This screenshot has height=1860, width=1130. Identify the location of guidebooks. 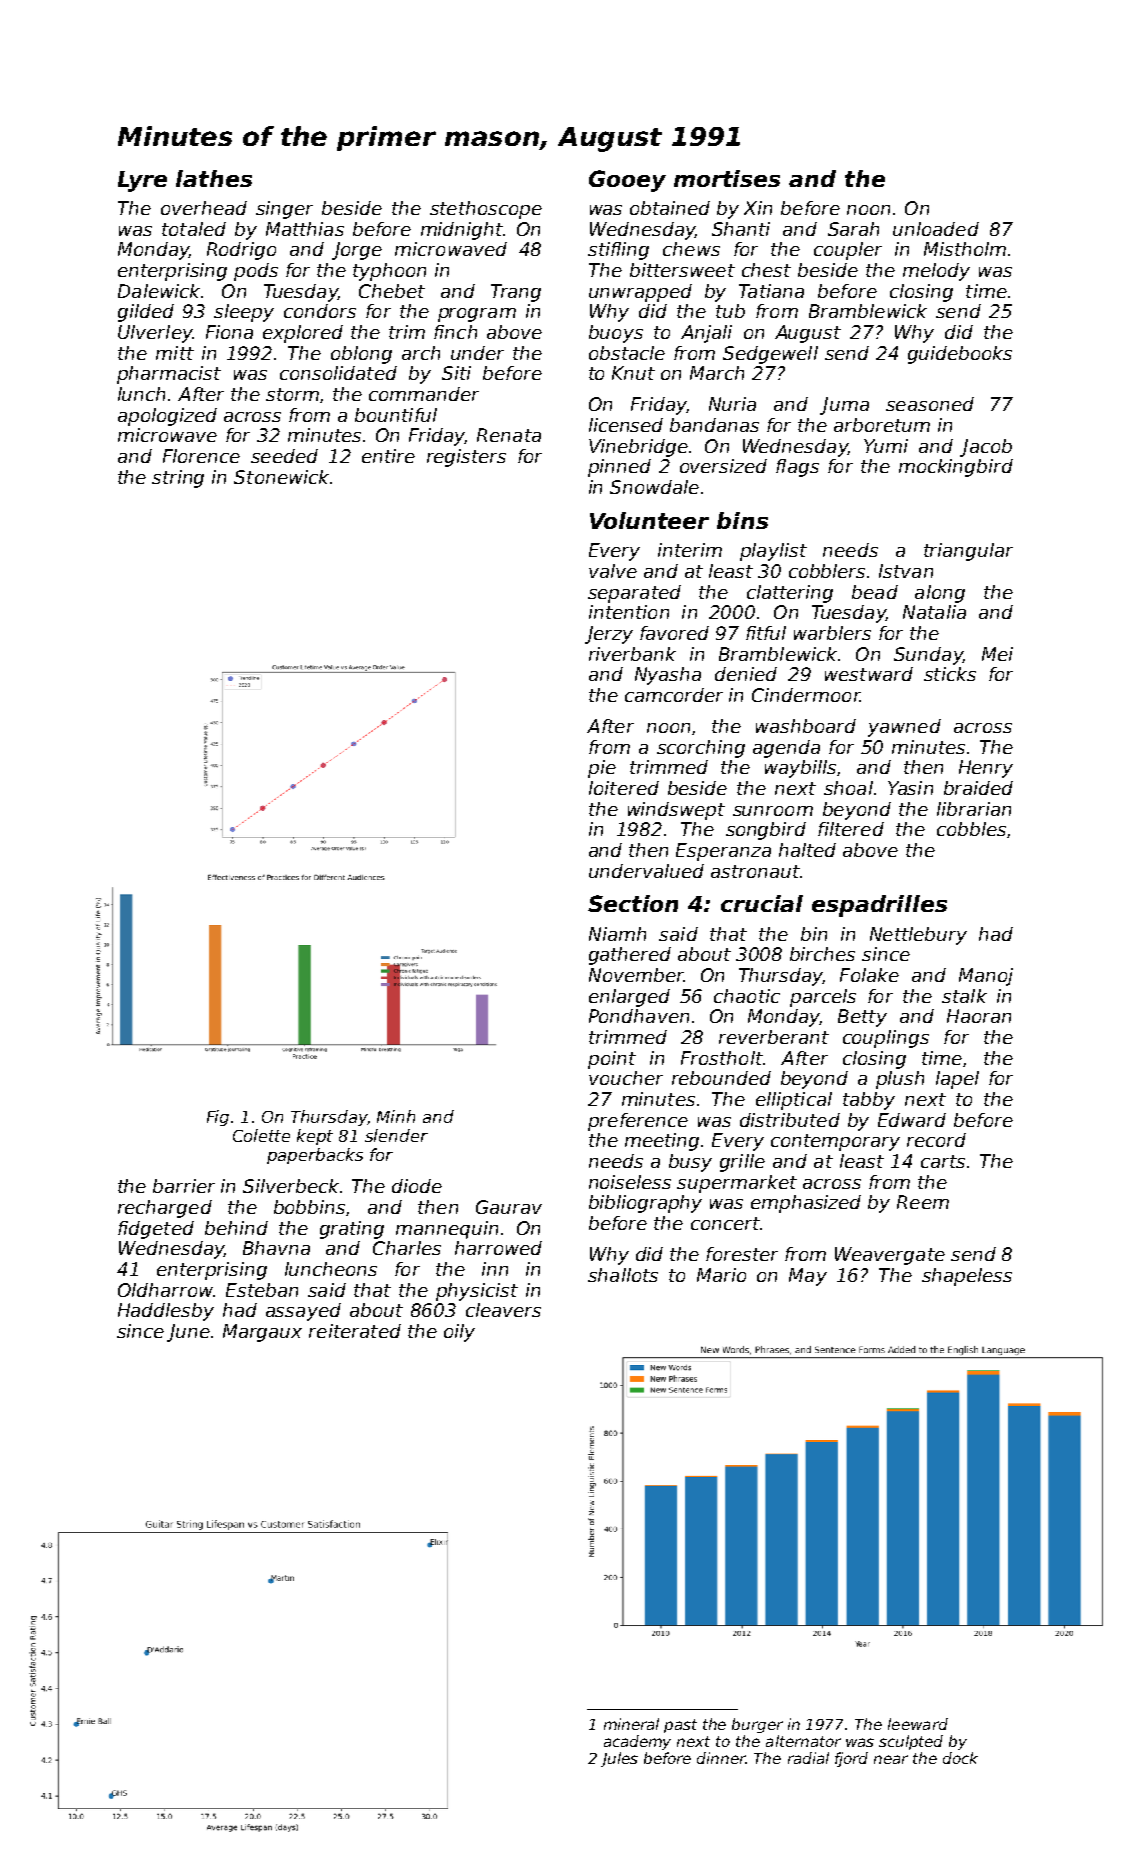
(960, 355).
